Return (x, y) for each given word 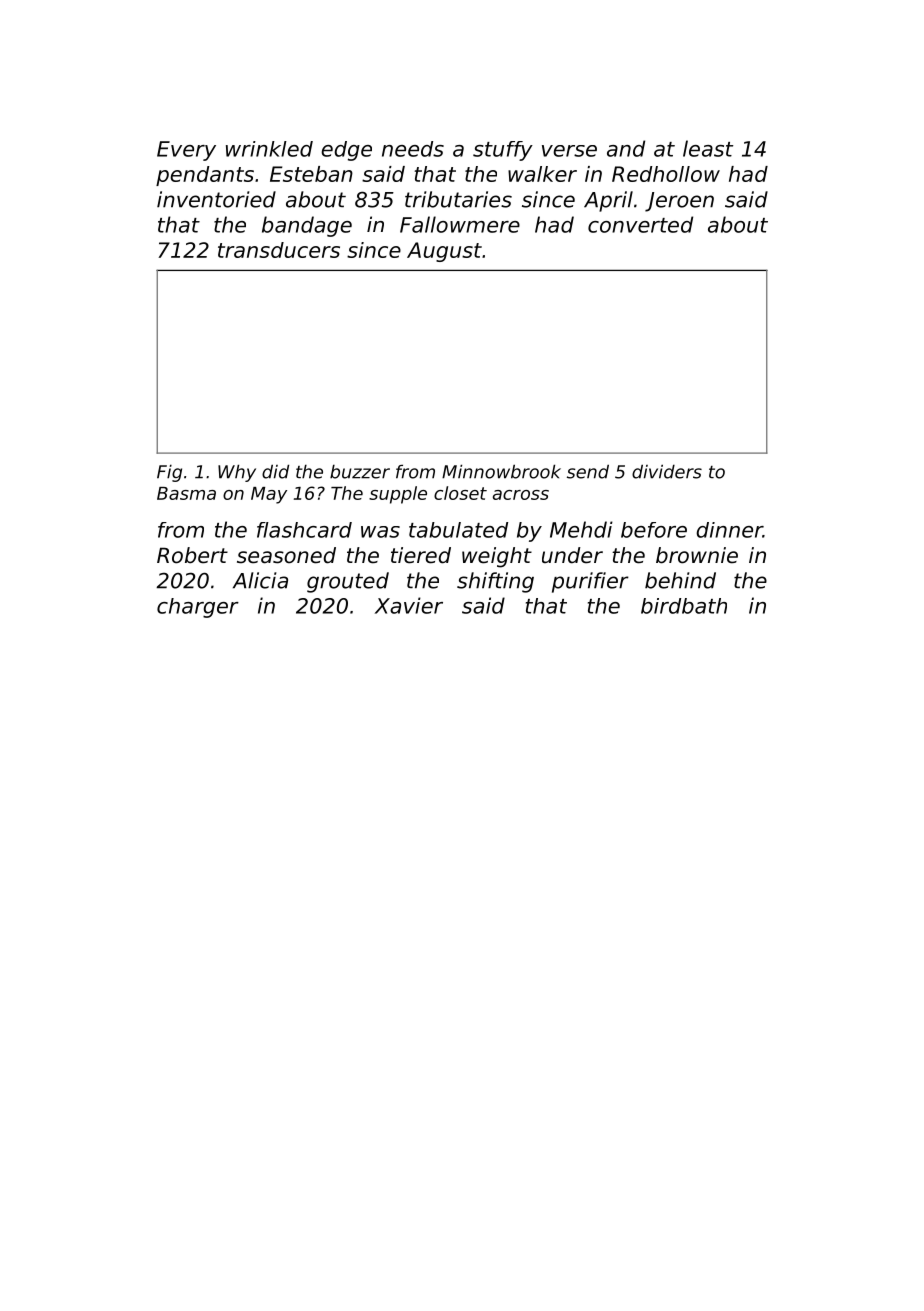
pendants (205, 176)
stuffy (503, 151)
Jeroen (679, 202)
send (588, 471)
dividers (667, 471)
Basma (186, 493)
